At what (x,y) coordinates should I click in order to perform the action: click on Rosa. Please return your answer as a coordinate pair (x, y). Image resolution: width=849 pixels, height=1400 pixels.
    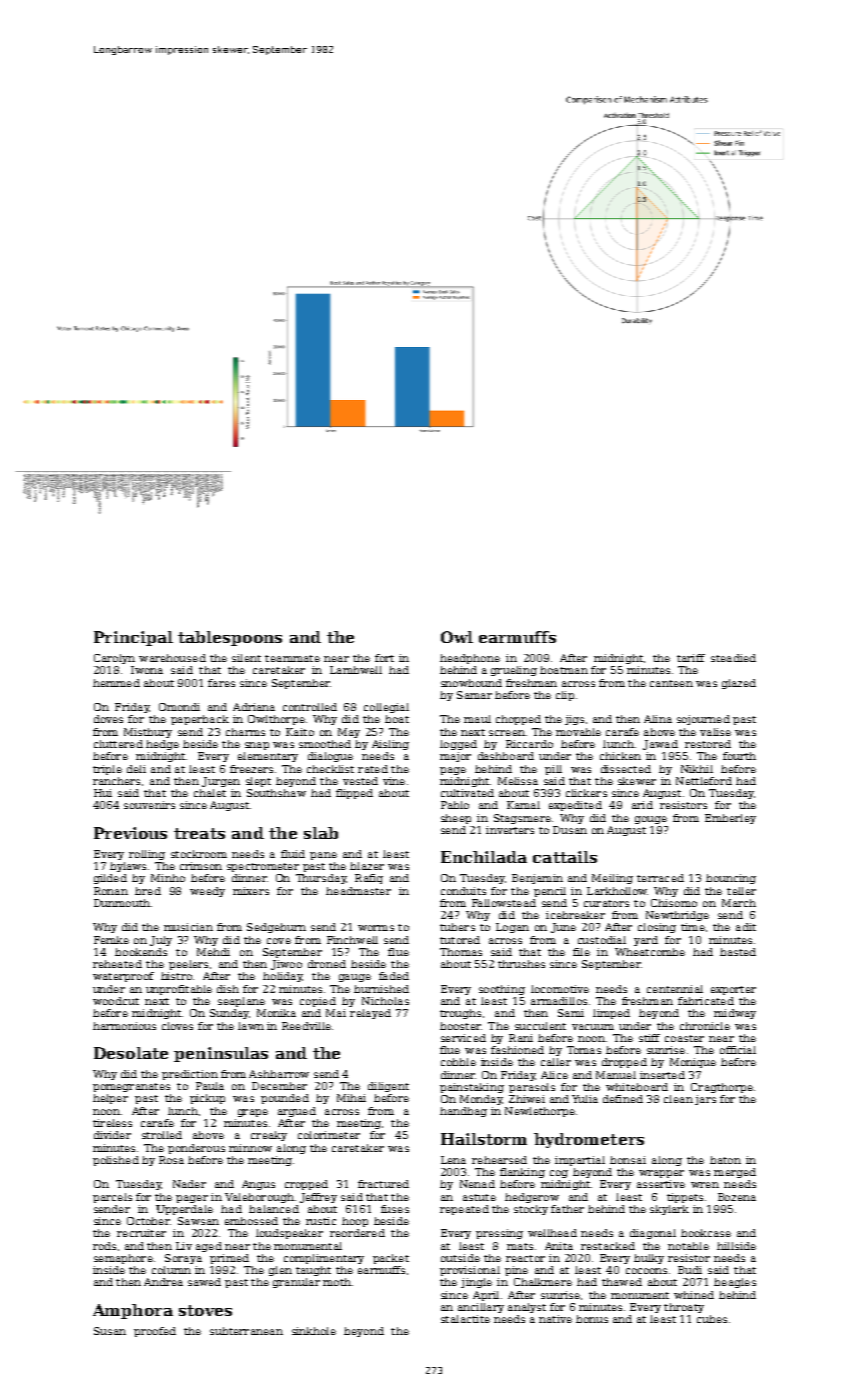
    Looking at the image, I should click on (171, 1160).
